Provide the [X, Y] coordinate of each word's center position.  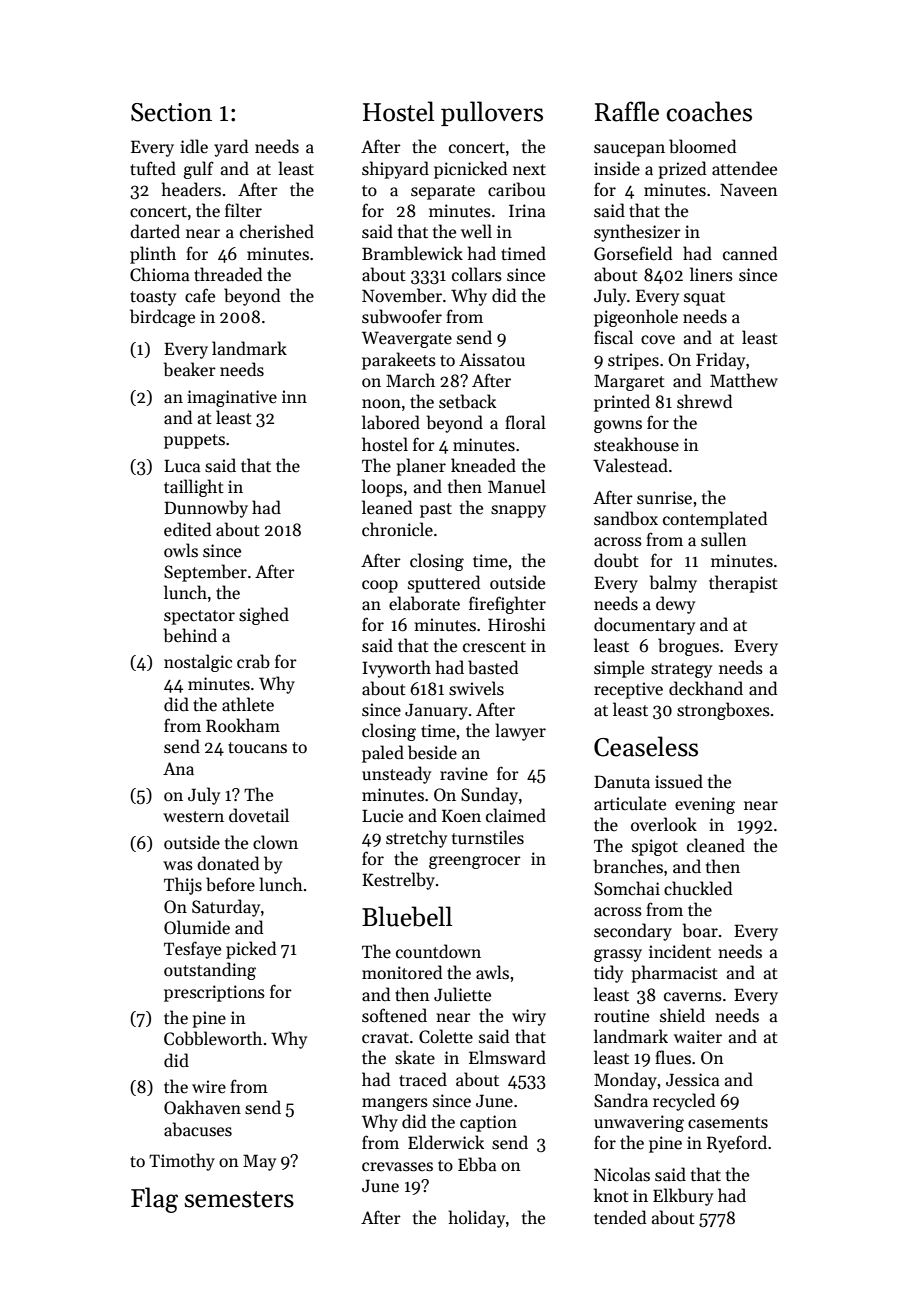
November [402, 295]
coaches [709, 111]
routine [621, 1016]
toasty [153, 298]
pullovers [492, 113]
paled [383, 754]
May [259, 1162]
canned [750, 253]
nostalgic [198, 663]
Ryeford [737, 1144]
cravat [385, 1038]
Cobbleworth [213, 1038]
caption [488, 1123]
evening [705, 805]
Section [171, 112]
